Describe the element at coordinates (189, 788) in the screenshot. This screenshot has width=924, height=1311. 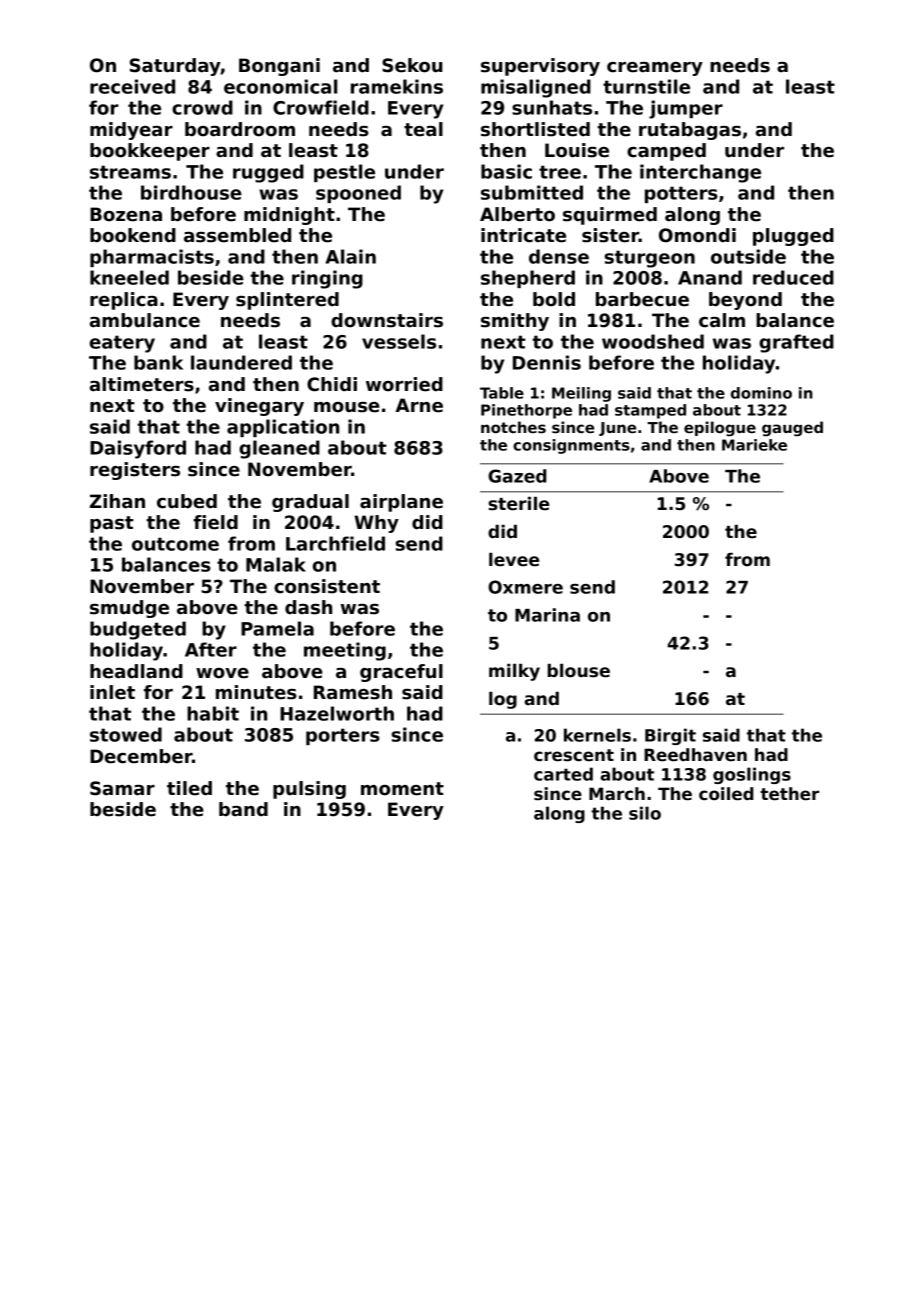
I see `tiled` at that location.
